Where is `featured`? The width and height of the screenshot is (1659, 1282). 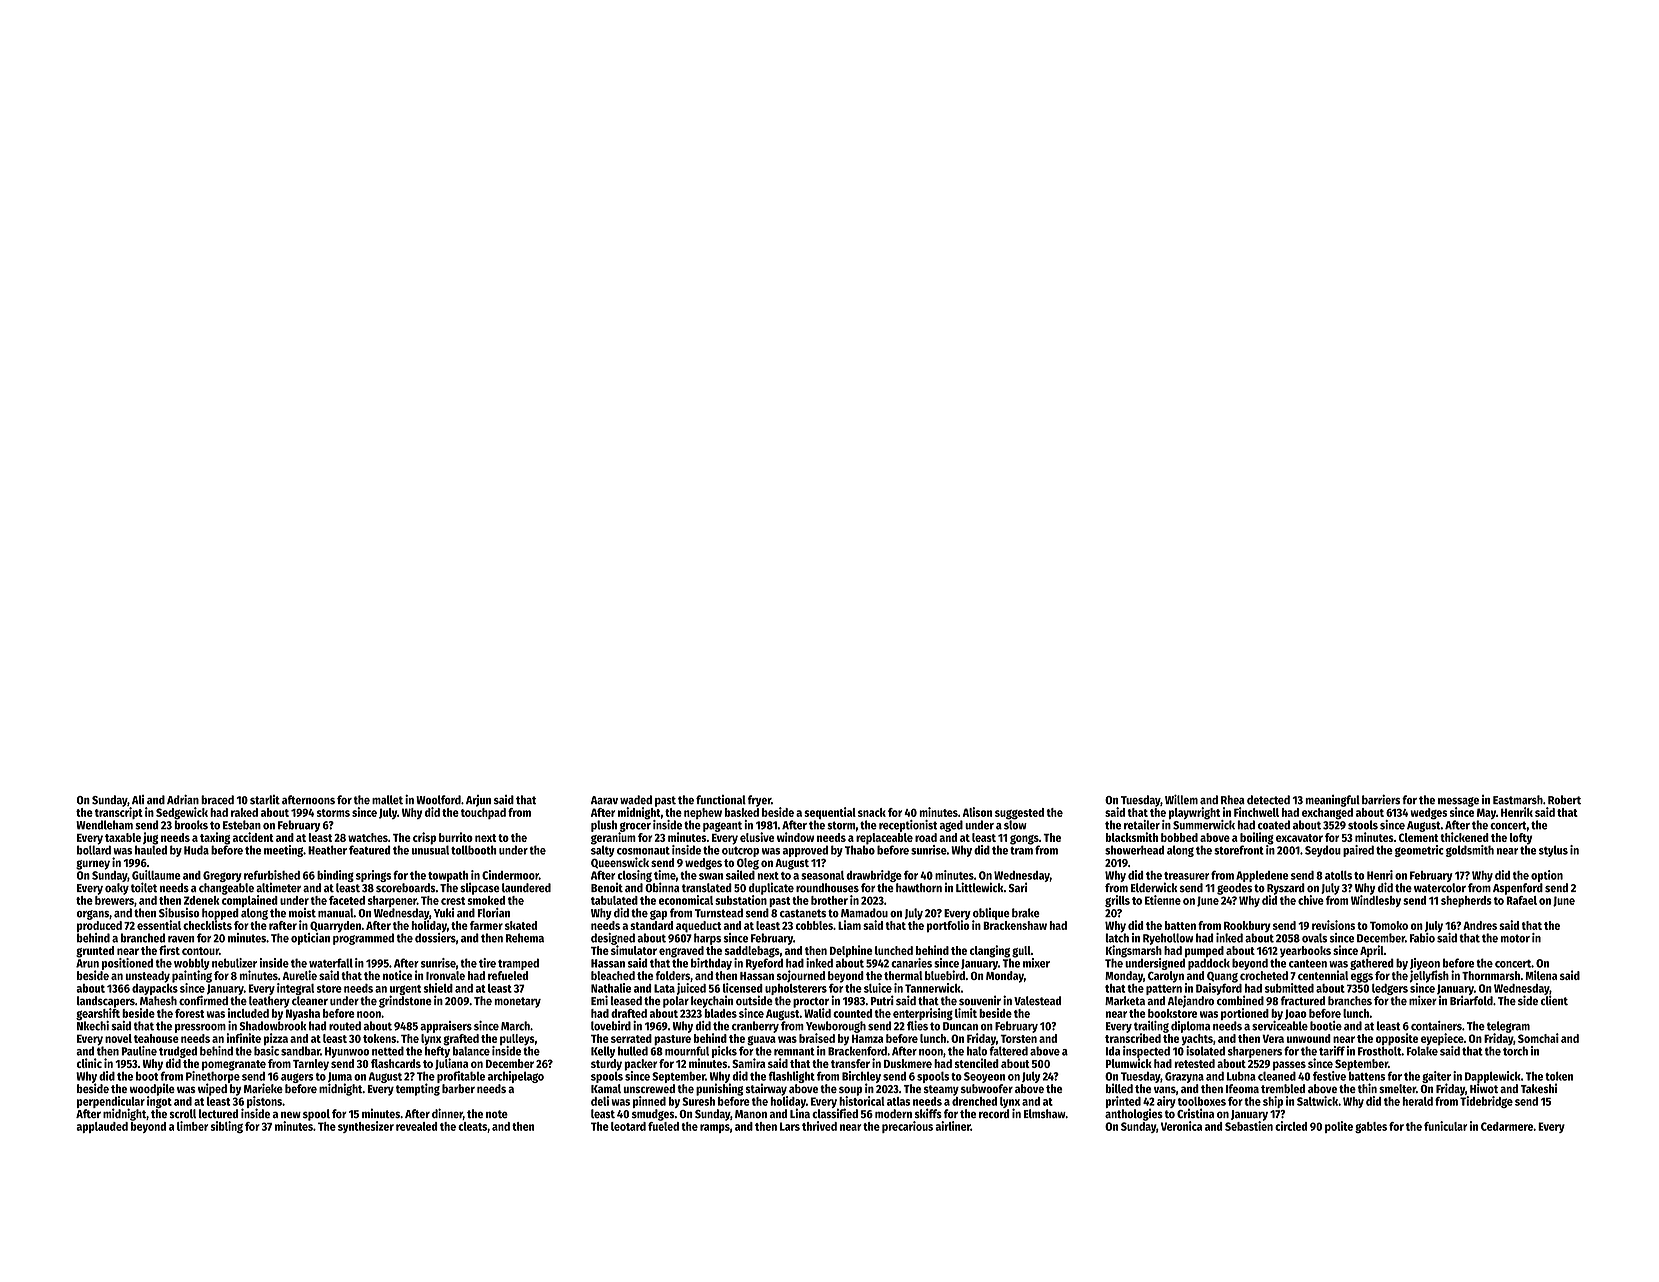 featured is located at coordinates (370, 850).
